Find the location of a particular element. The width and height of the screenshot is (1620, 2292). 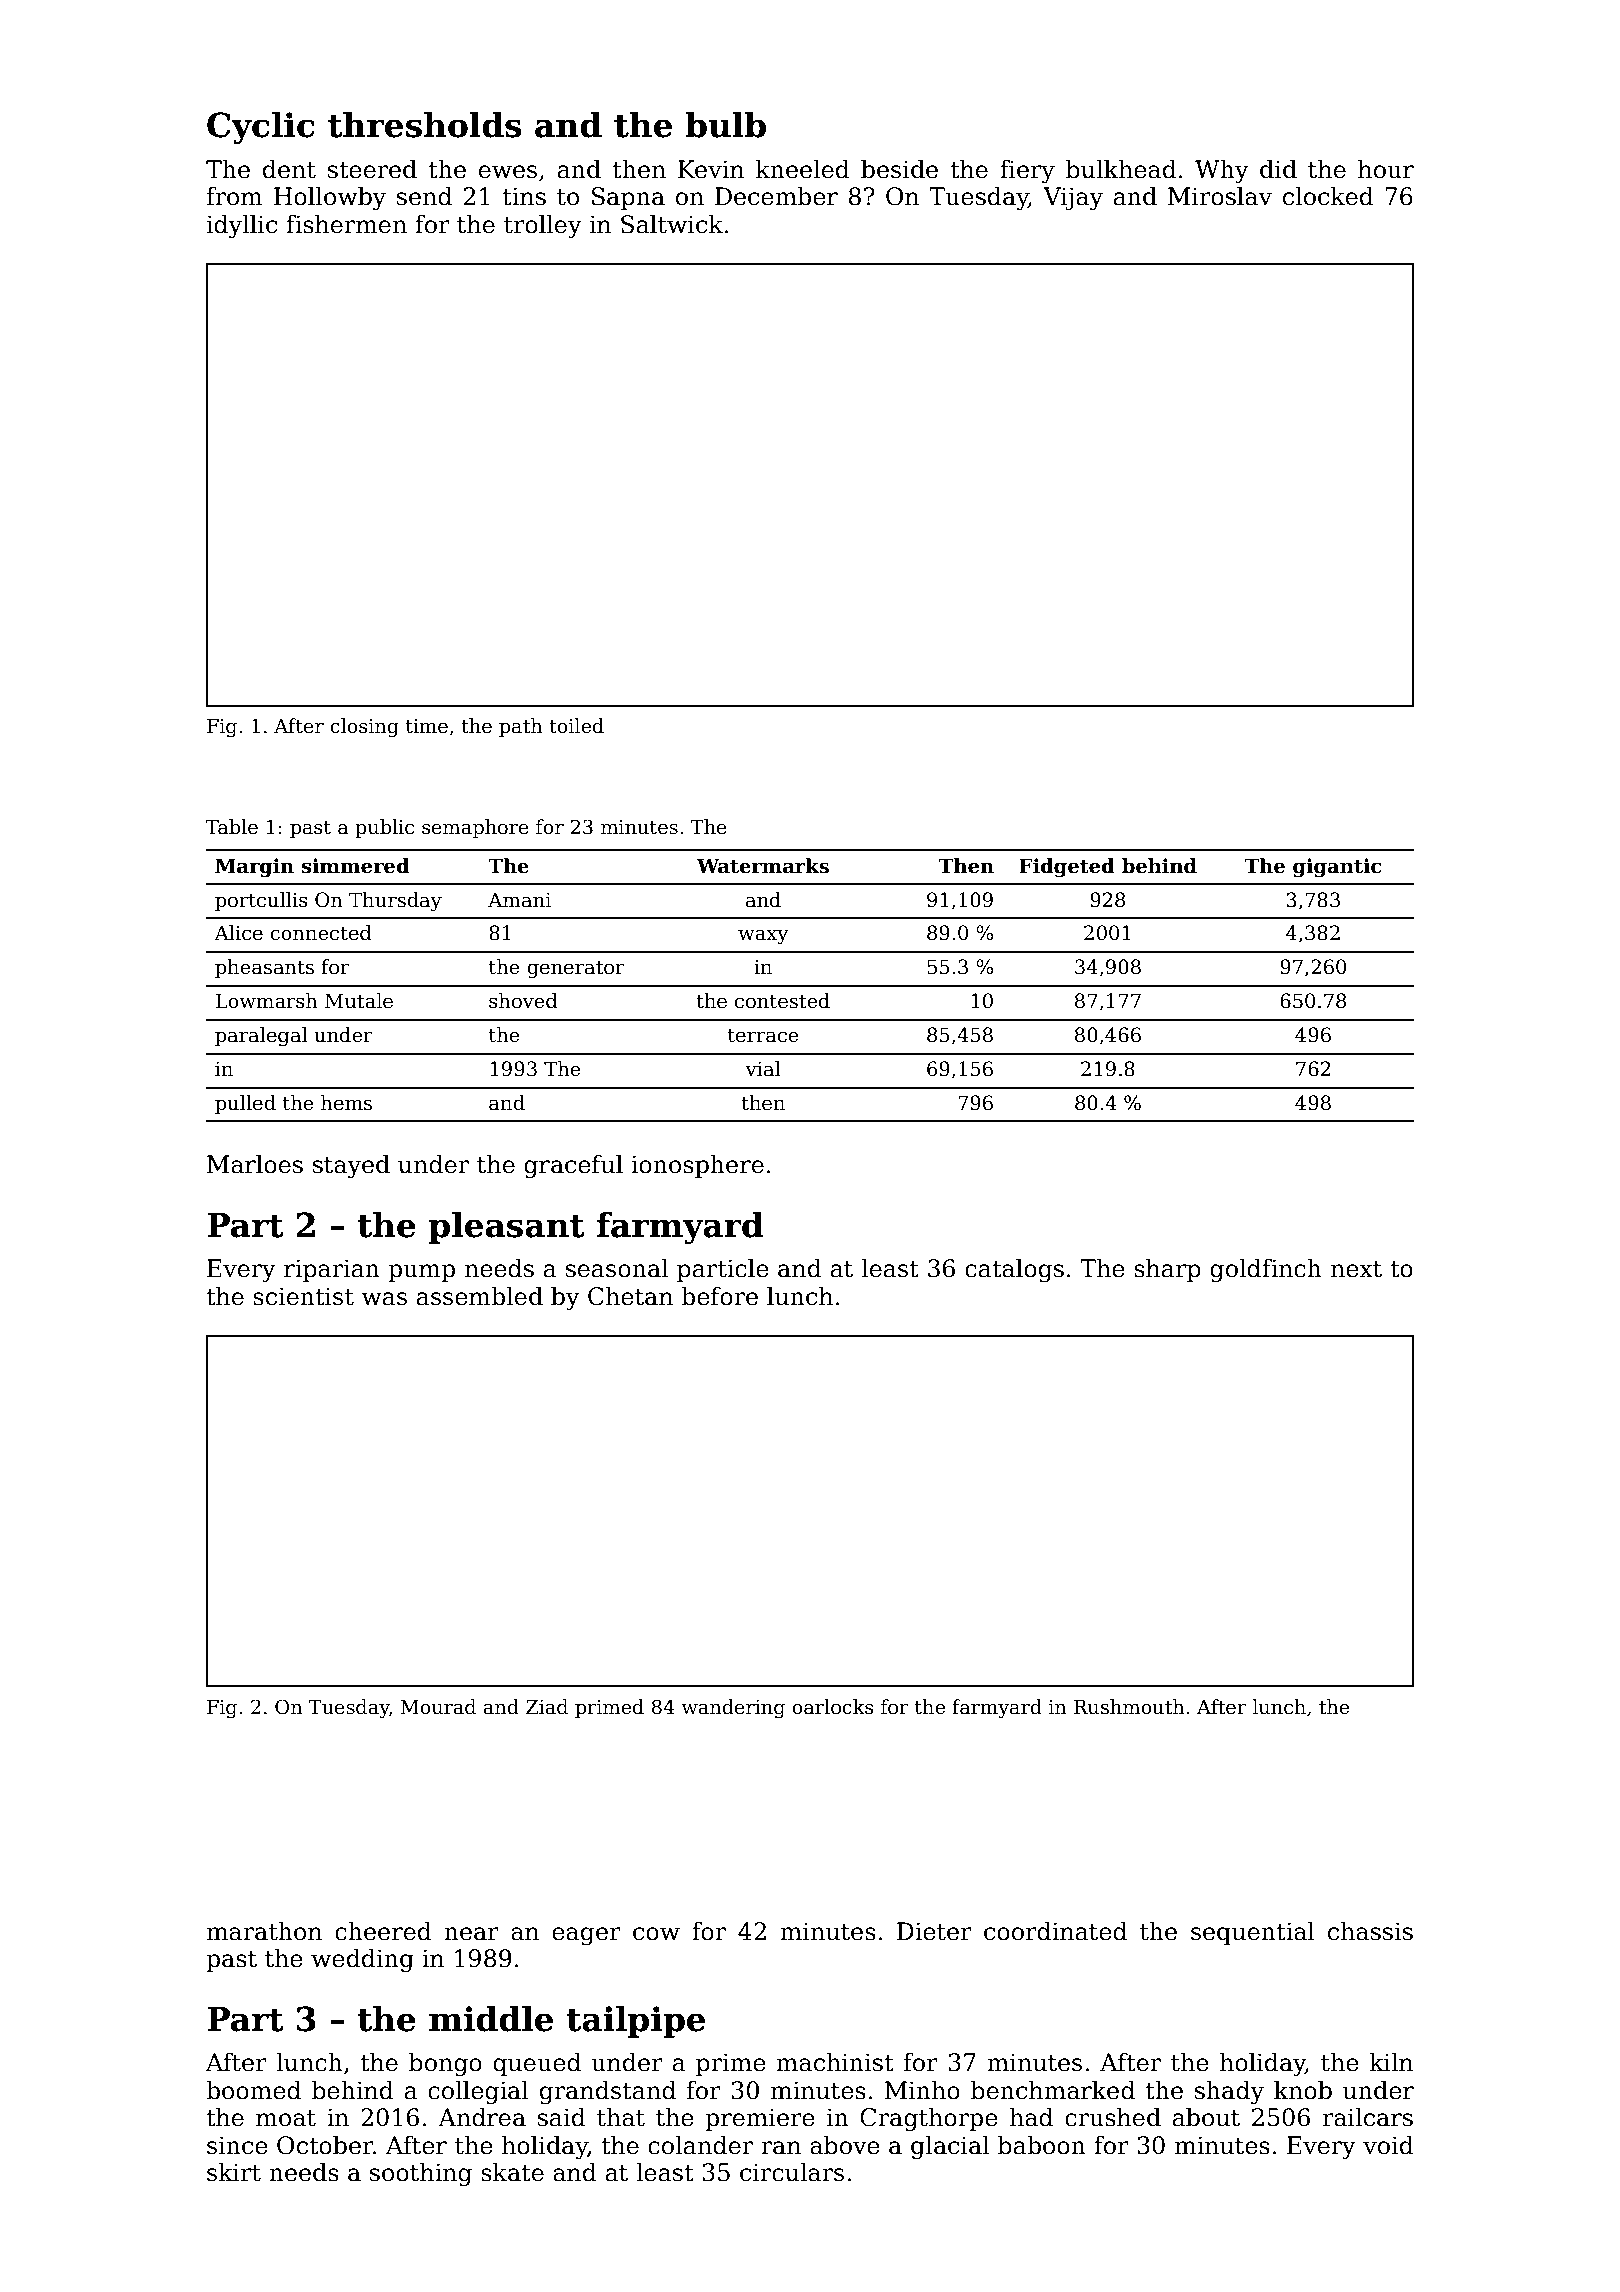

Rushmouth is located at coordinates (1129, 1707).
